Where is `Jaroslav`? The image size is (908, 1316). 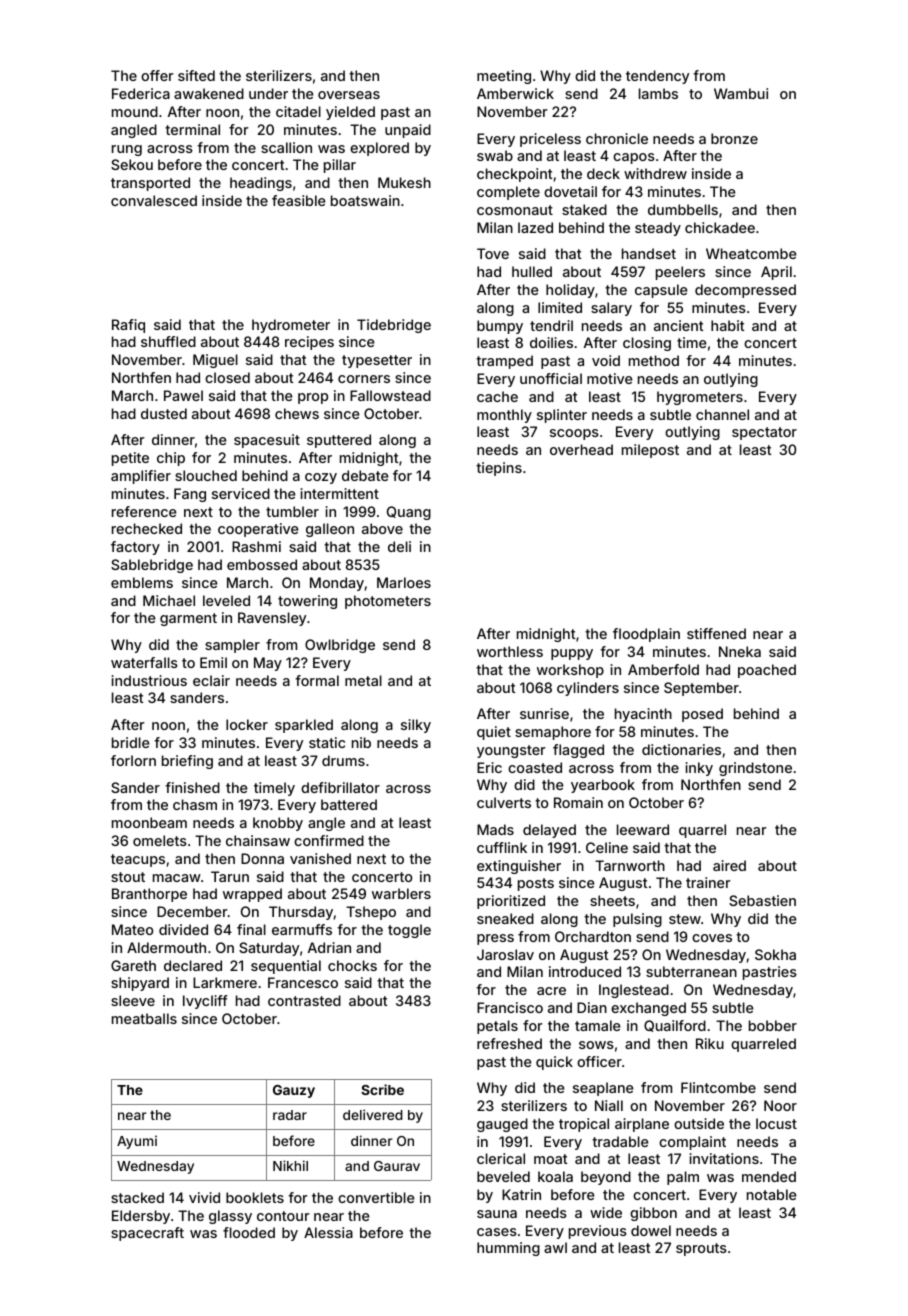 Jaroslav is located at coordinates (505, 954).
